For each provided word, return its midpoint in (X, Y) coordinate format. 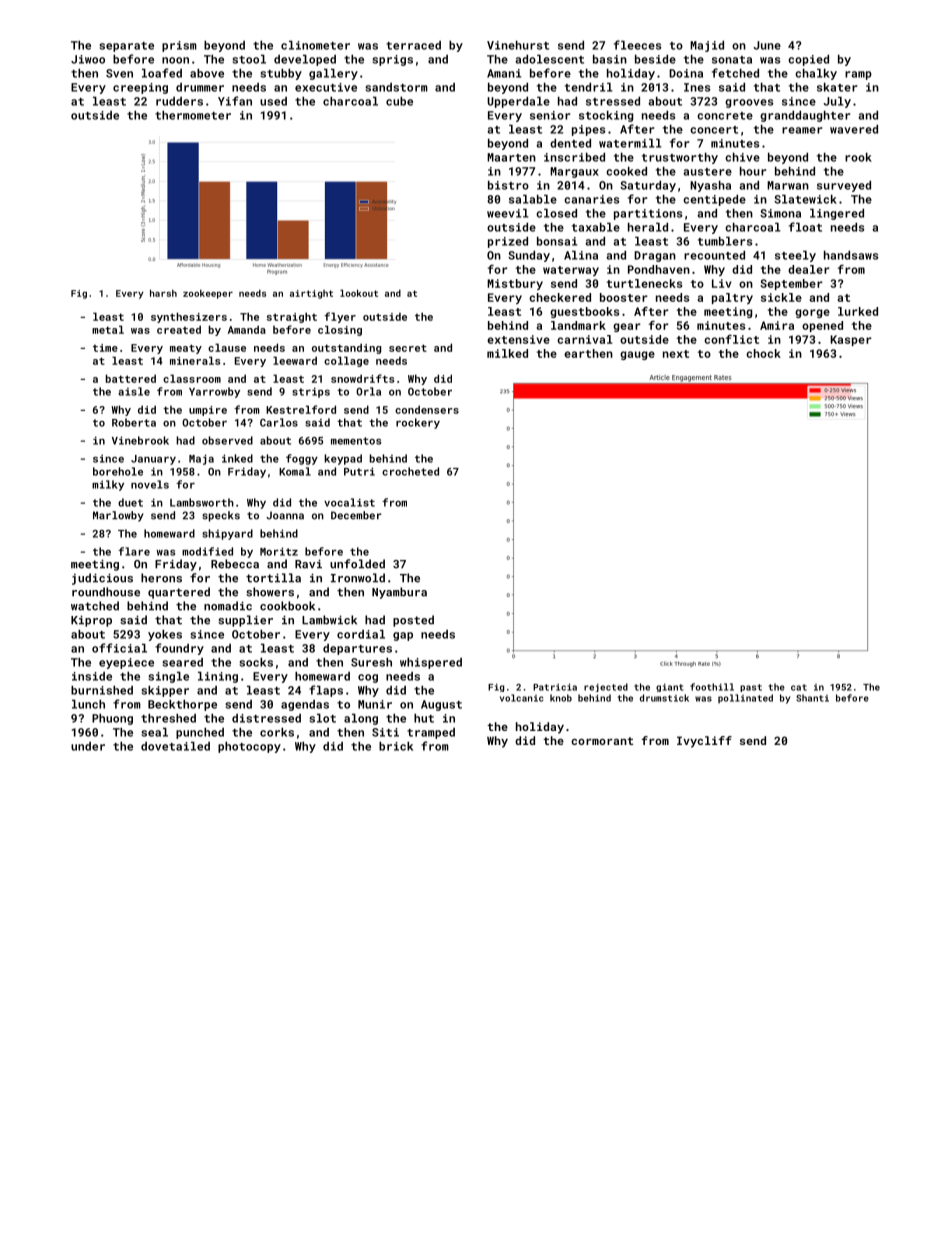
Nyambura (399, 593)
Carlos (279, 422)
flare (134, 551)
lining (218, 677)
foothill (712, 687)
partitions (648, 214)
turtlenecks (644, 283)
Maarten (511, 157)
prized (508, 242)
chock (763, 353)
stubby (281, 74)
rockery (418, 423)
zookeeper (208, 294)
